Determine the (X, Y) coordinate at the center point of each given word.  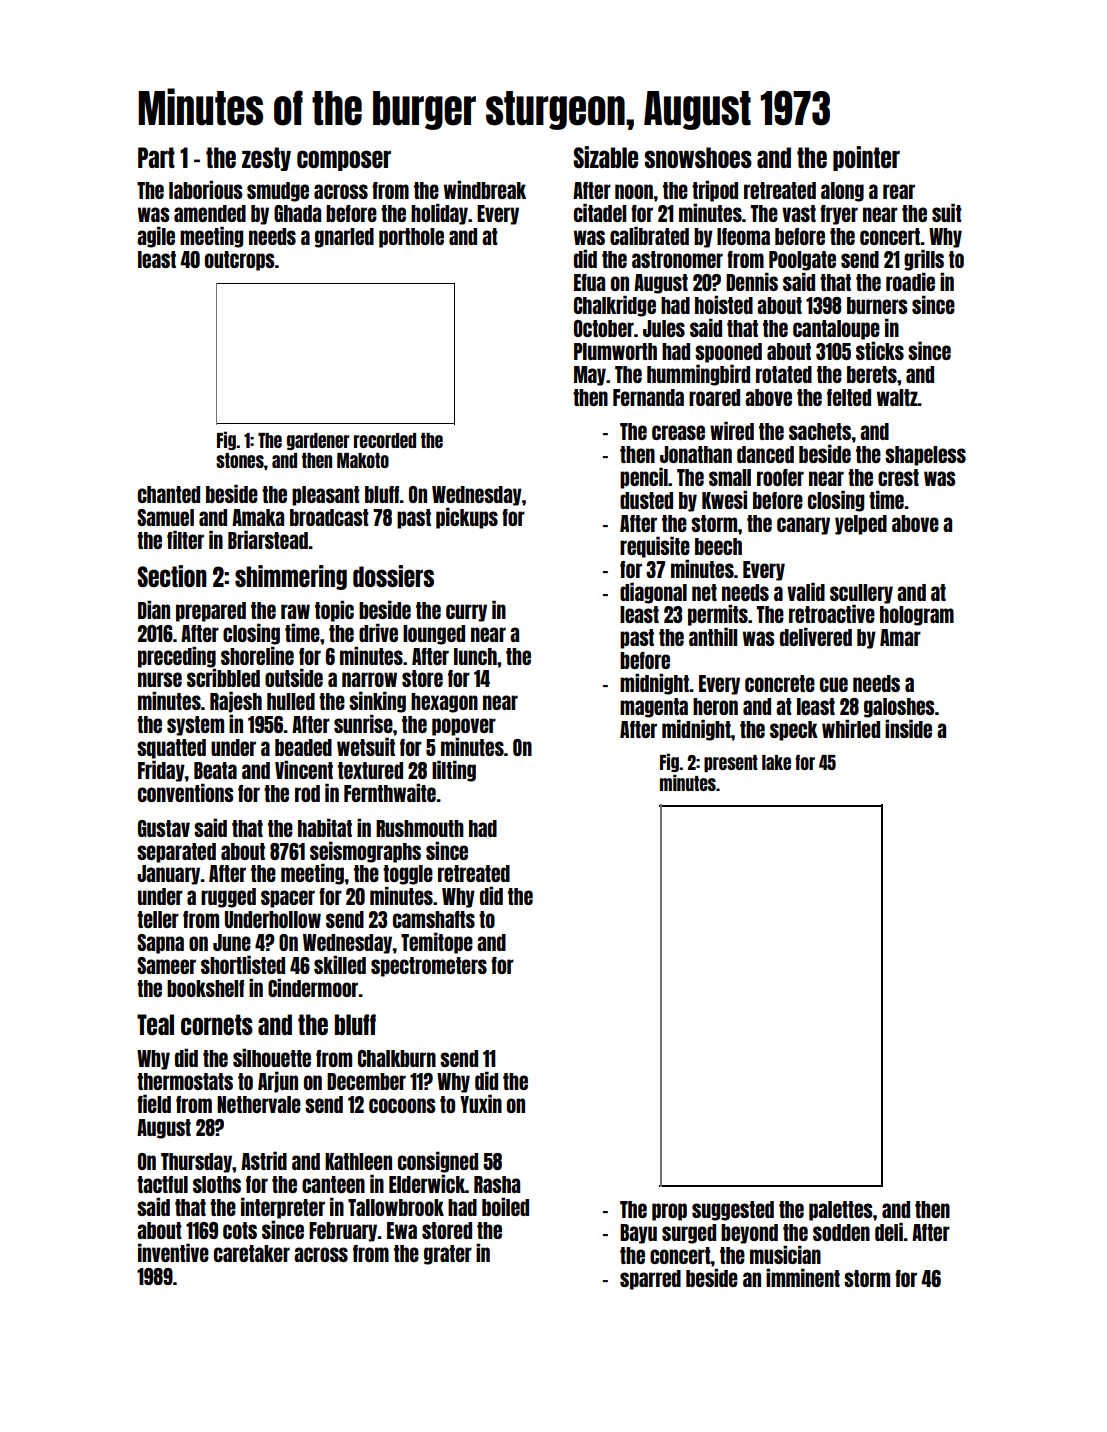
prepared (211, 612)
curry (466, 613)
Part (156, 157)
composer (344, 160)
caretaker (252, 1253)
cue (834, 684)
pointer (866, 158)
